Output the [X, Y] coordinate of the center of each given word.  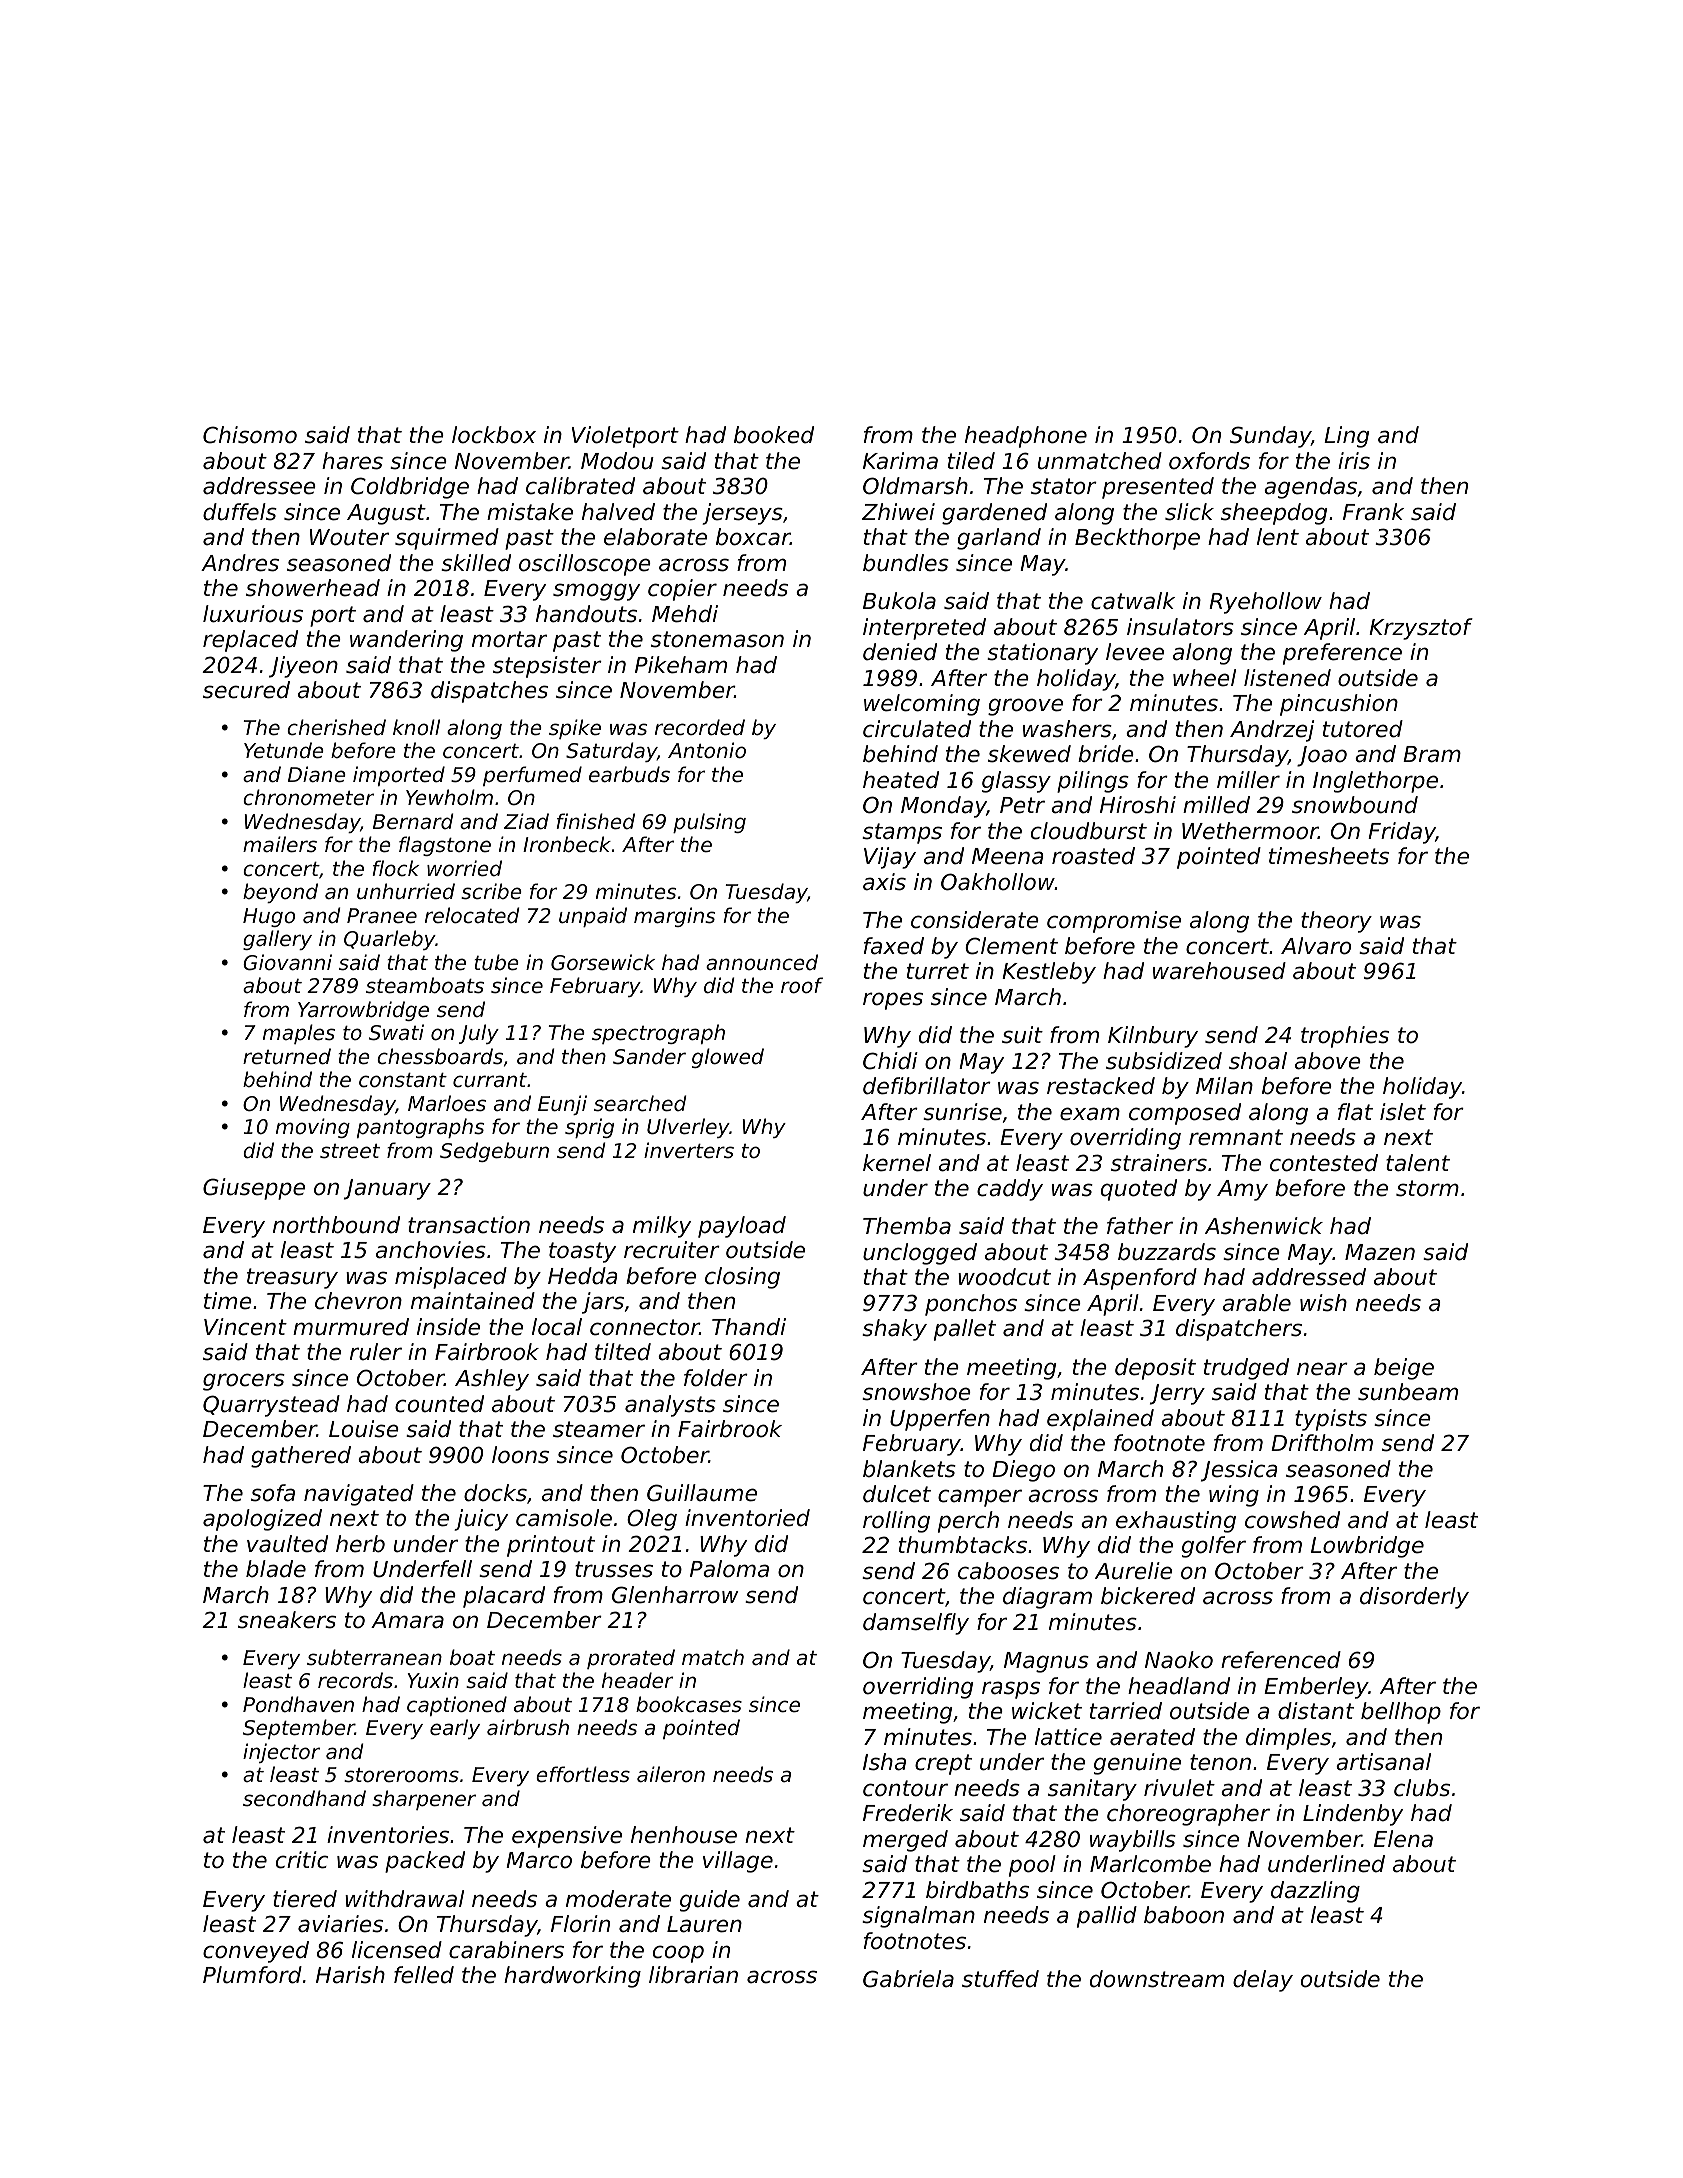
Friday [1402, 833]
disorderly [1414, 1598]
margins [674, 917]
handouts [586, 614]
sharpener [424, 1800]
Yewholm [449, 797]
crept [943, 1764]
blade [276, 1569]
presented [1158, 488]
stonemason [717, 639]
